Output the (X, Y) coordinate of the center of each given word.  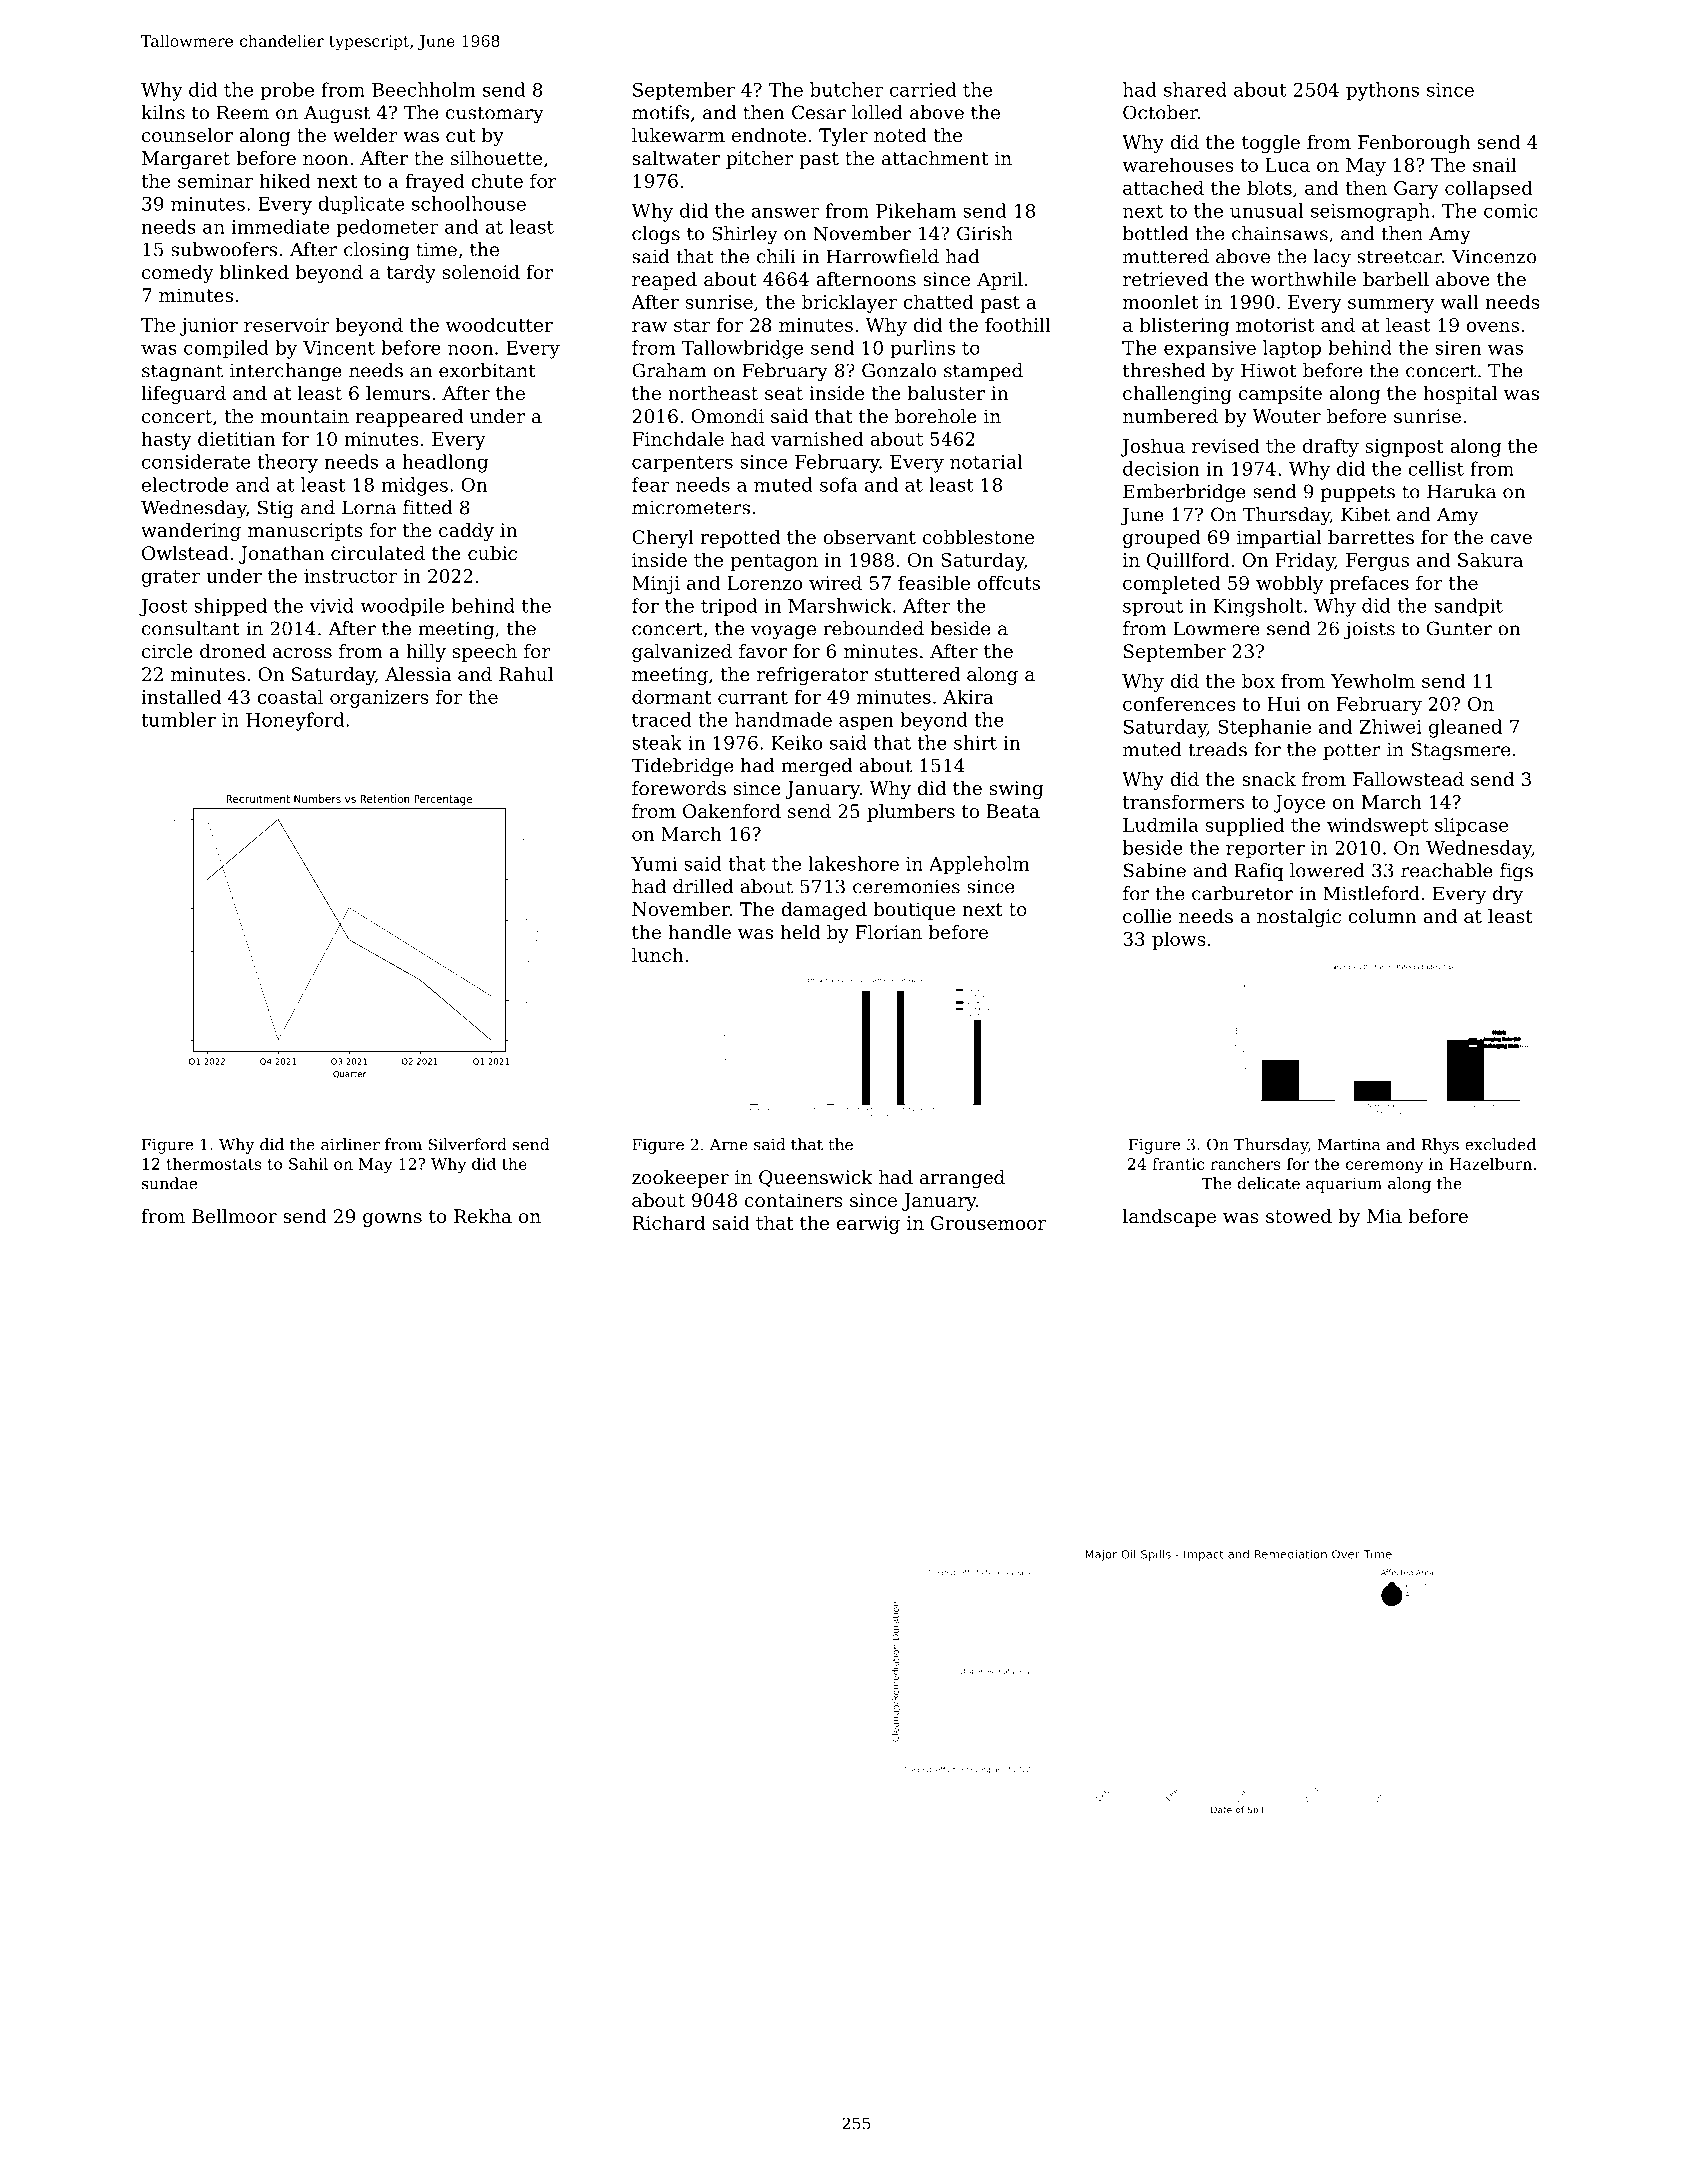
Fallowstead (1408, 779)
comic (1511, 211)
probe (287, 91)
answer (785, 212)
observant (869, 537)
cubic (492, 553)
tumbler (178, 719)
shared (1195, 89)
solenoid (481, 272)
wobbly (1289, 584)
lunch (657, 954)
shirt (975, 742)
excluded (1500, 1144)
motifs (660, 112)
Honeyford (295, 721)
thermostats (214, 1164)
